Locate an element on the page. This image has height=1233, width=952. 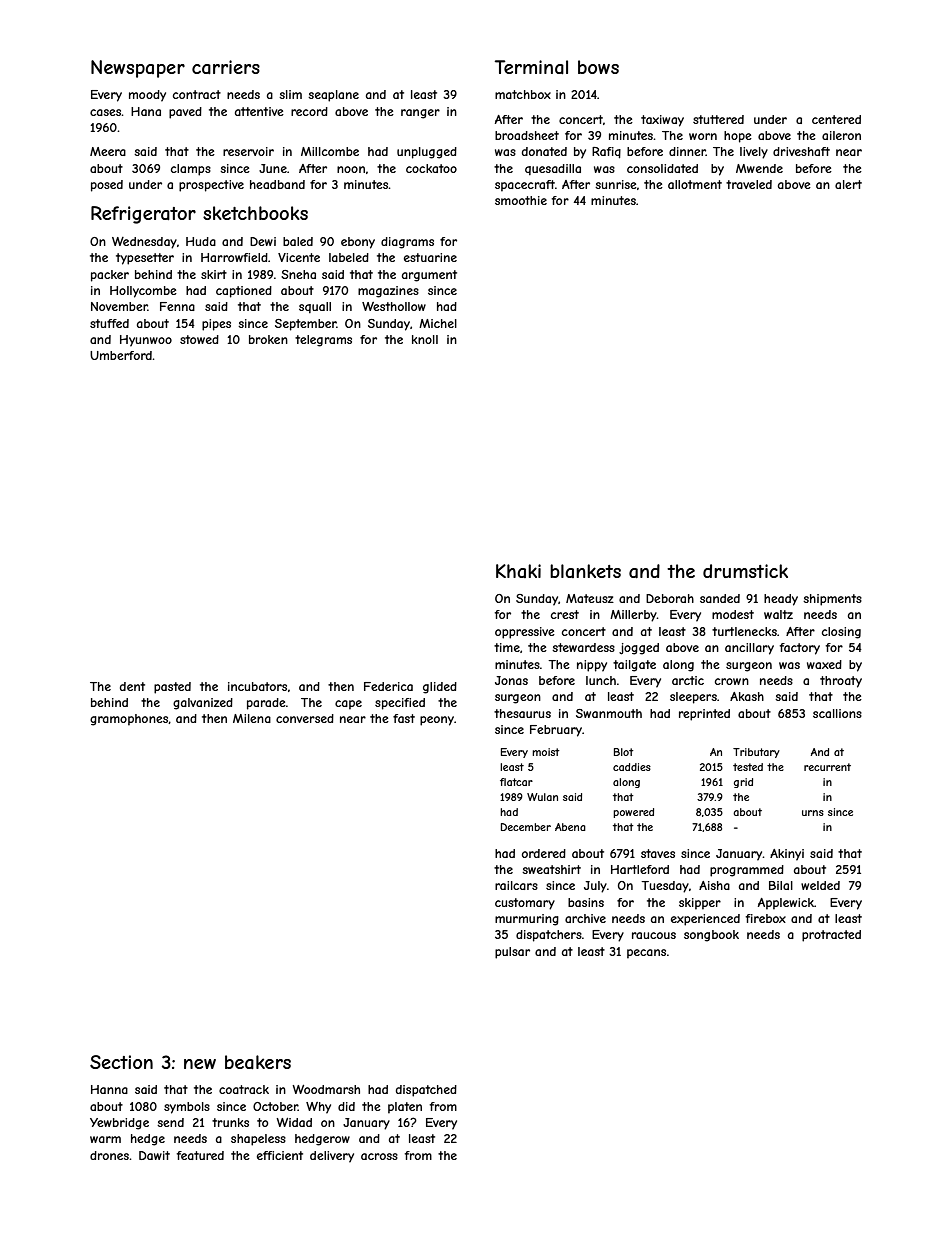
centered is located at coordinates (836, 119).
